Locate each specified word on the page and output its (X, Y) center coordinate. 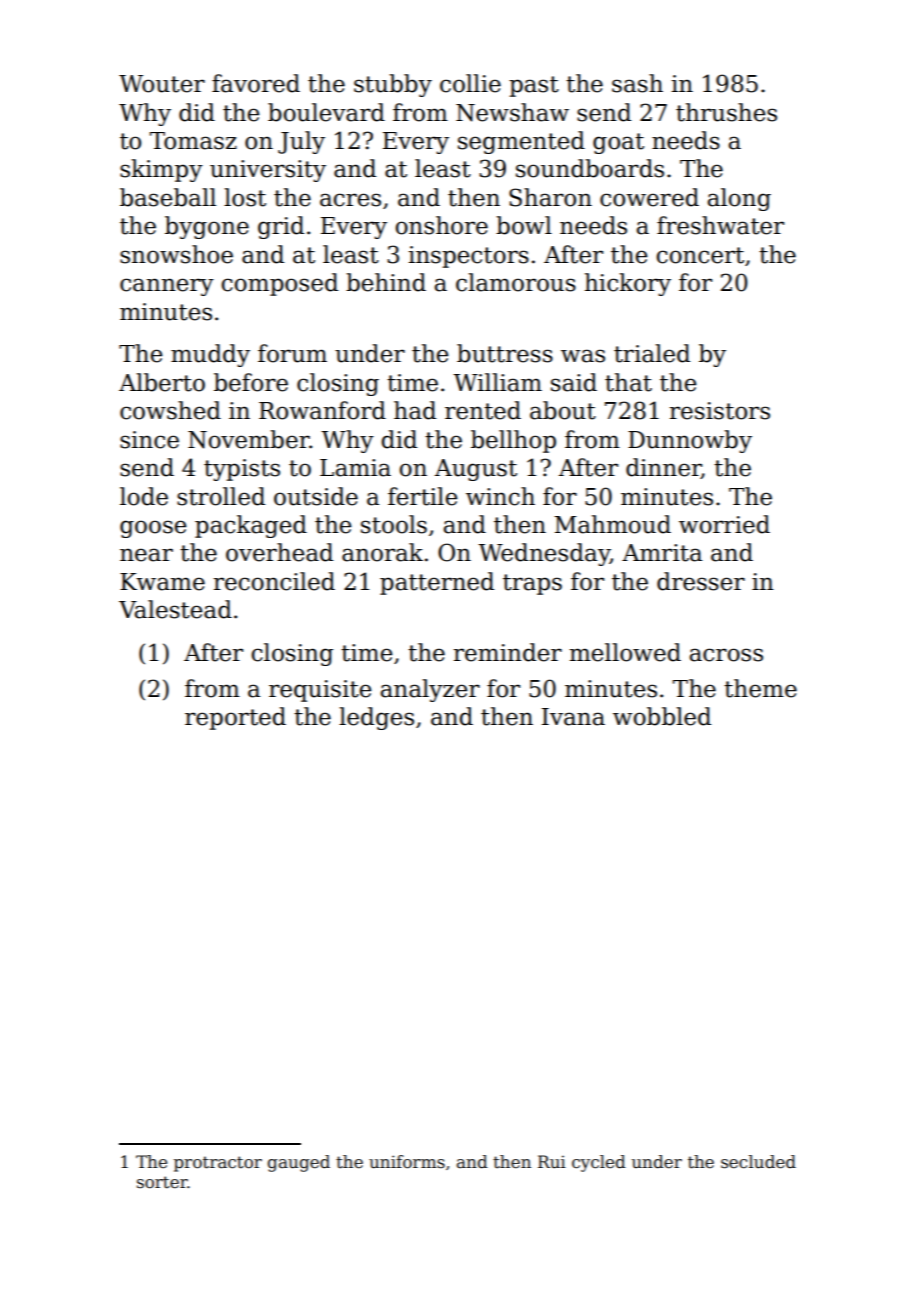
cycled (599, 1163)
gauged (299, 1163)
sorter (162, 1182)
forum (292, 353)
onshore (442, 225)
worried (724, 524)
